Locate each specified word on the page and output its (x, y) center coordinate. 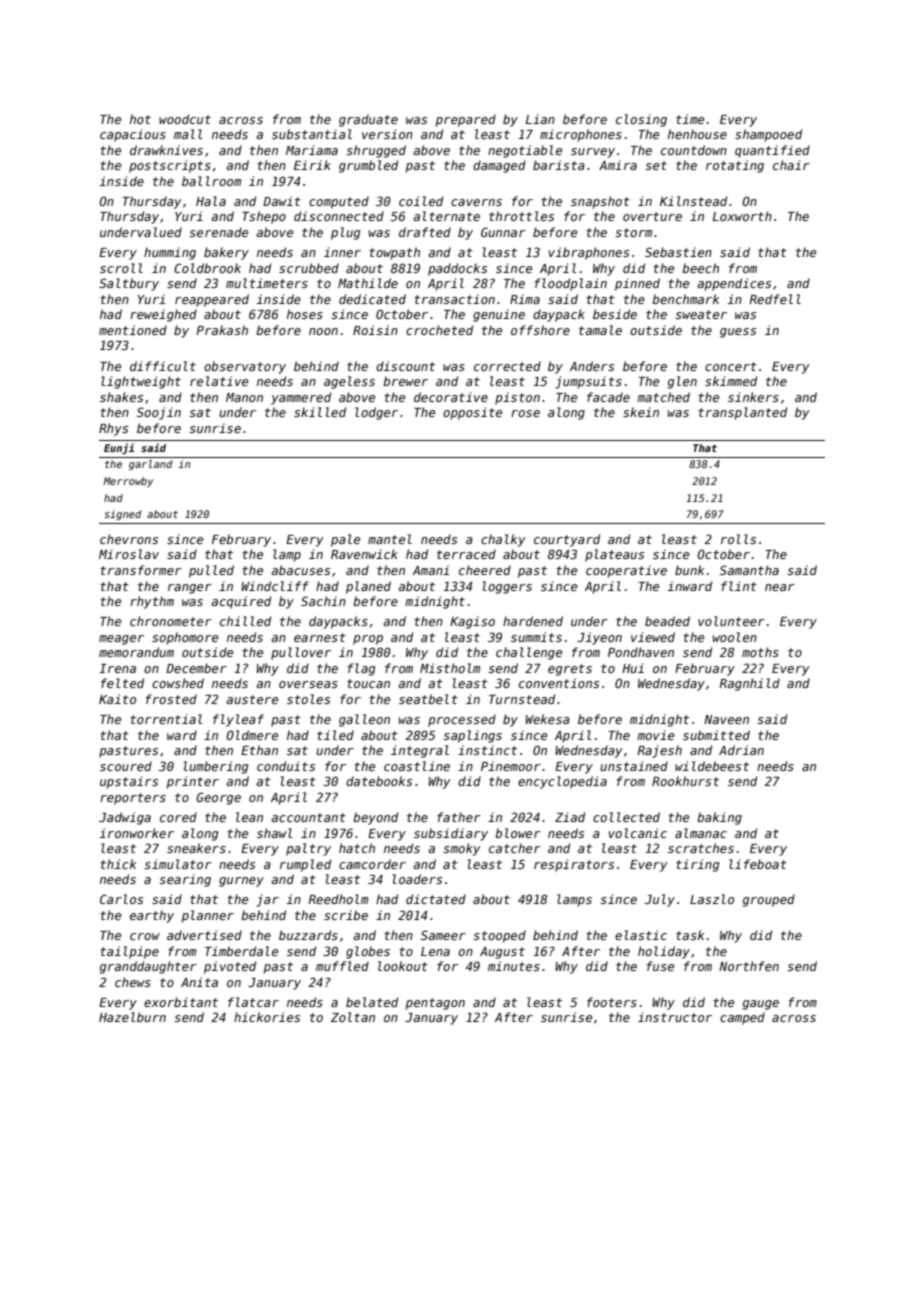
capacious (133, 135)
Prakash (222, 330)
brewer (405, 381)
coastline (417, 766)
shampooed (768, 135)
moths (760, 652)
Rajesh (659, 751)
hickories (267, 1017)
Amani (431, 570)
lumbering (216, 767)
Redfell (775, 299)
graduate (368, 120)
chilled (245, 621)
